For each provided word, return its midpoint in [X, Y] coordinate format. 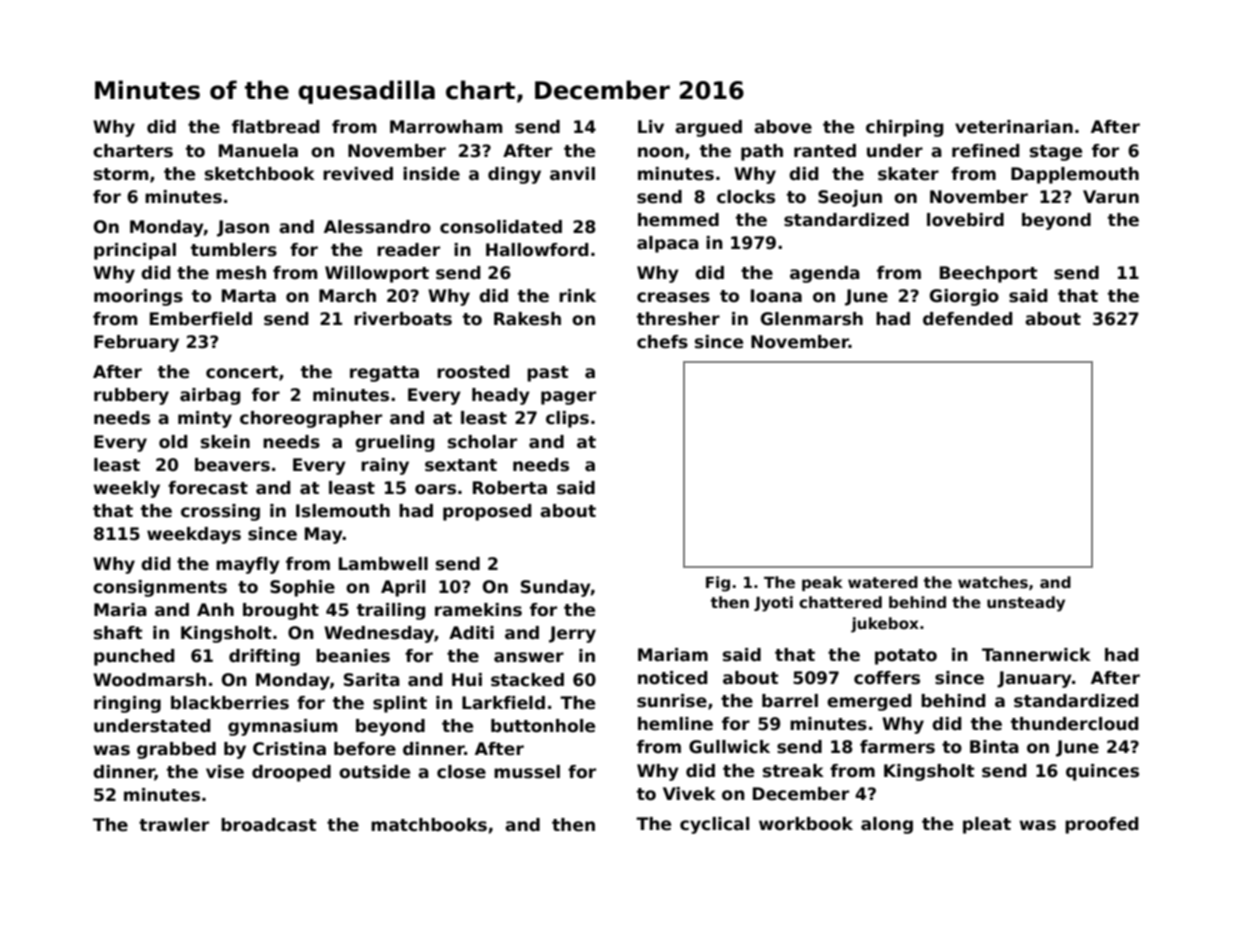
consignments [160, 588]
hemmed [678, 220]
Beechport [988, 274]
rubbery [131, 396]
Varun [1111, 197]
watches [993, 582]
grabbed [176, 750]
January [1034, 679]
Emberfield [201, 319]
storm [121, 174]
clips [567, 419]
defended [967, 319]
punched [134, 657]
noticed [672, 678]
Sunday [556, 588]
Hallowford [537, 250]
